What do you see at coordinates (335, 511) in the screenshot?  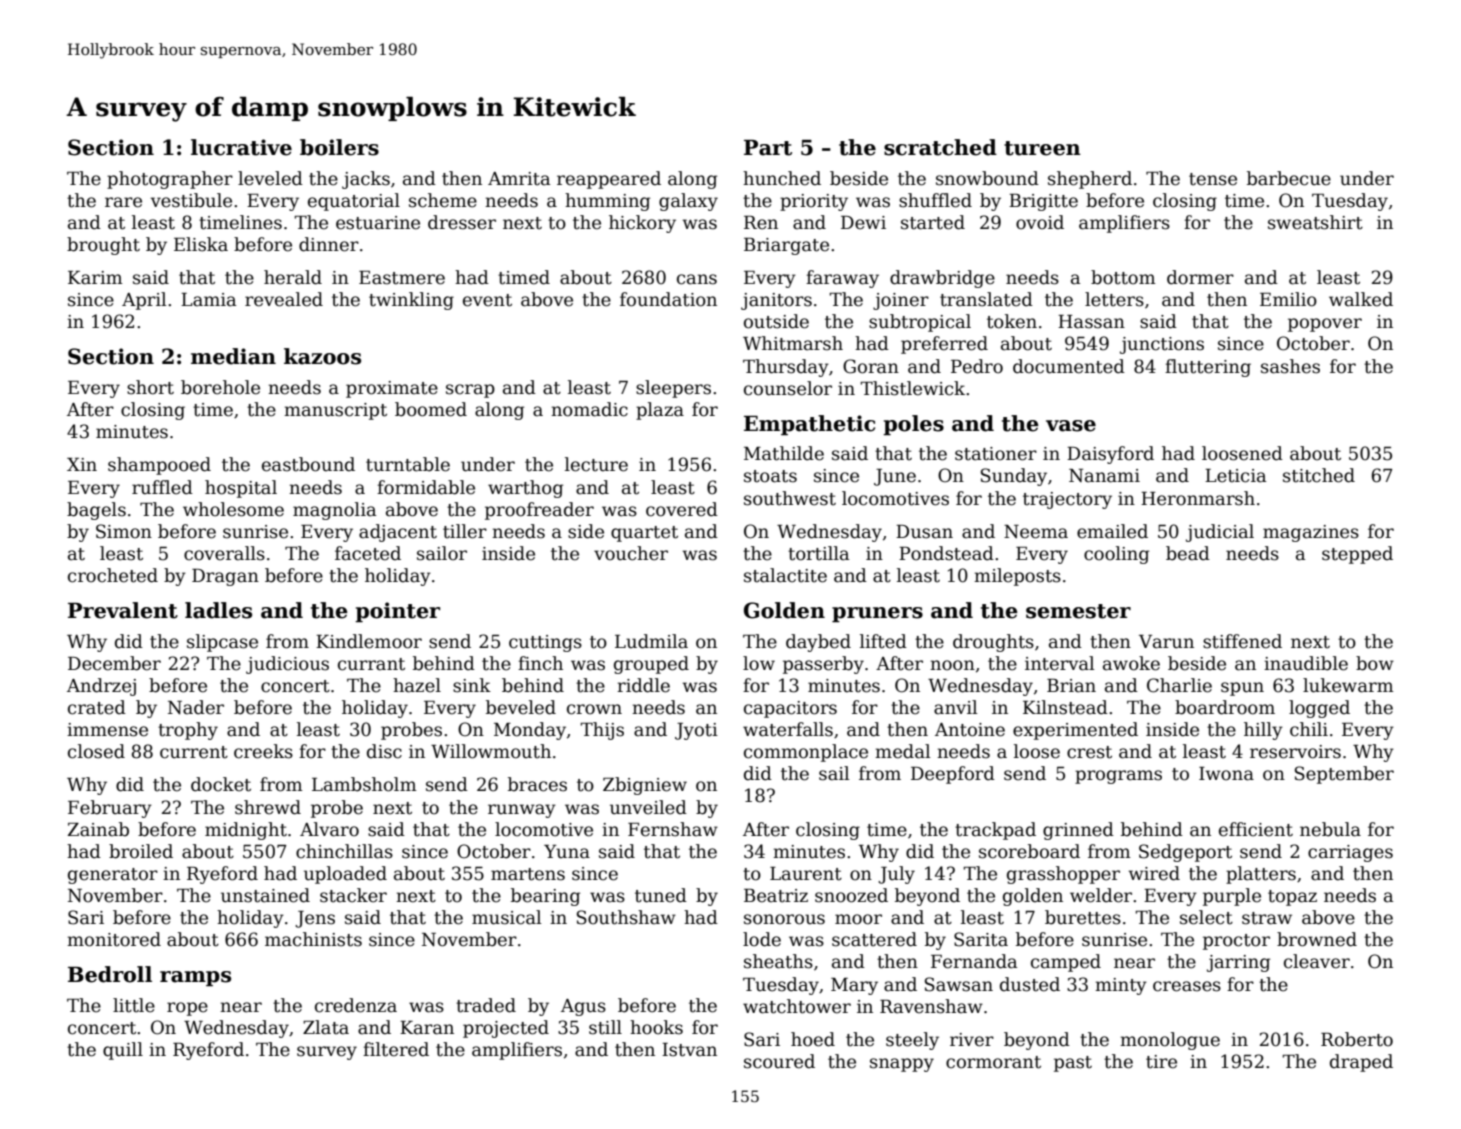 I see `magnolia` at bounding box center [335, 511].
